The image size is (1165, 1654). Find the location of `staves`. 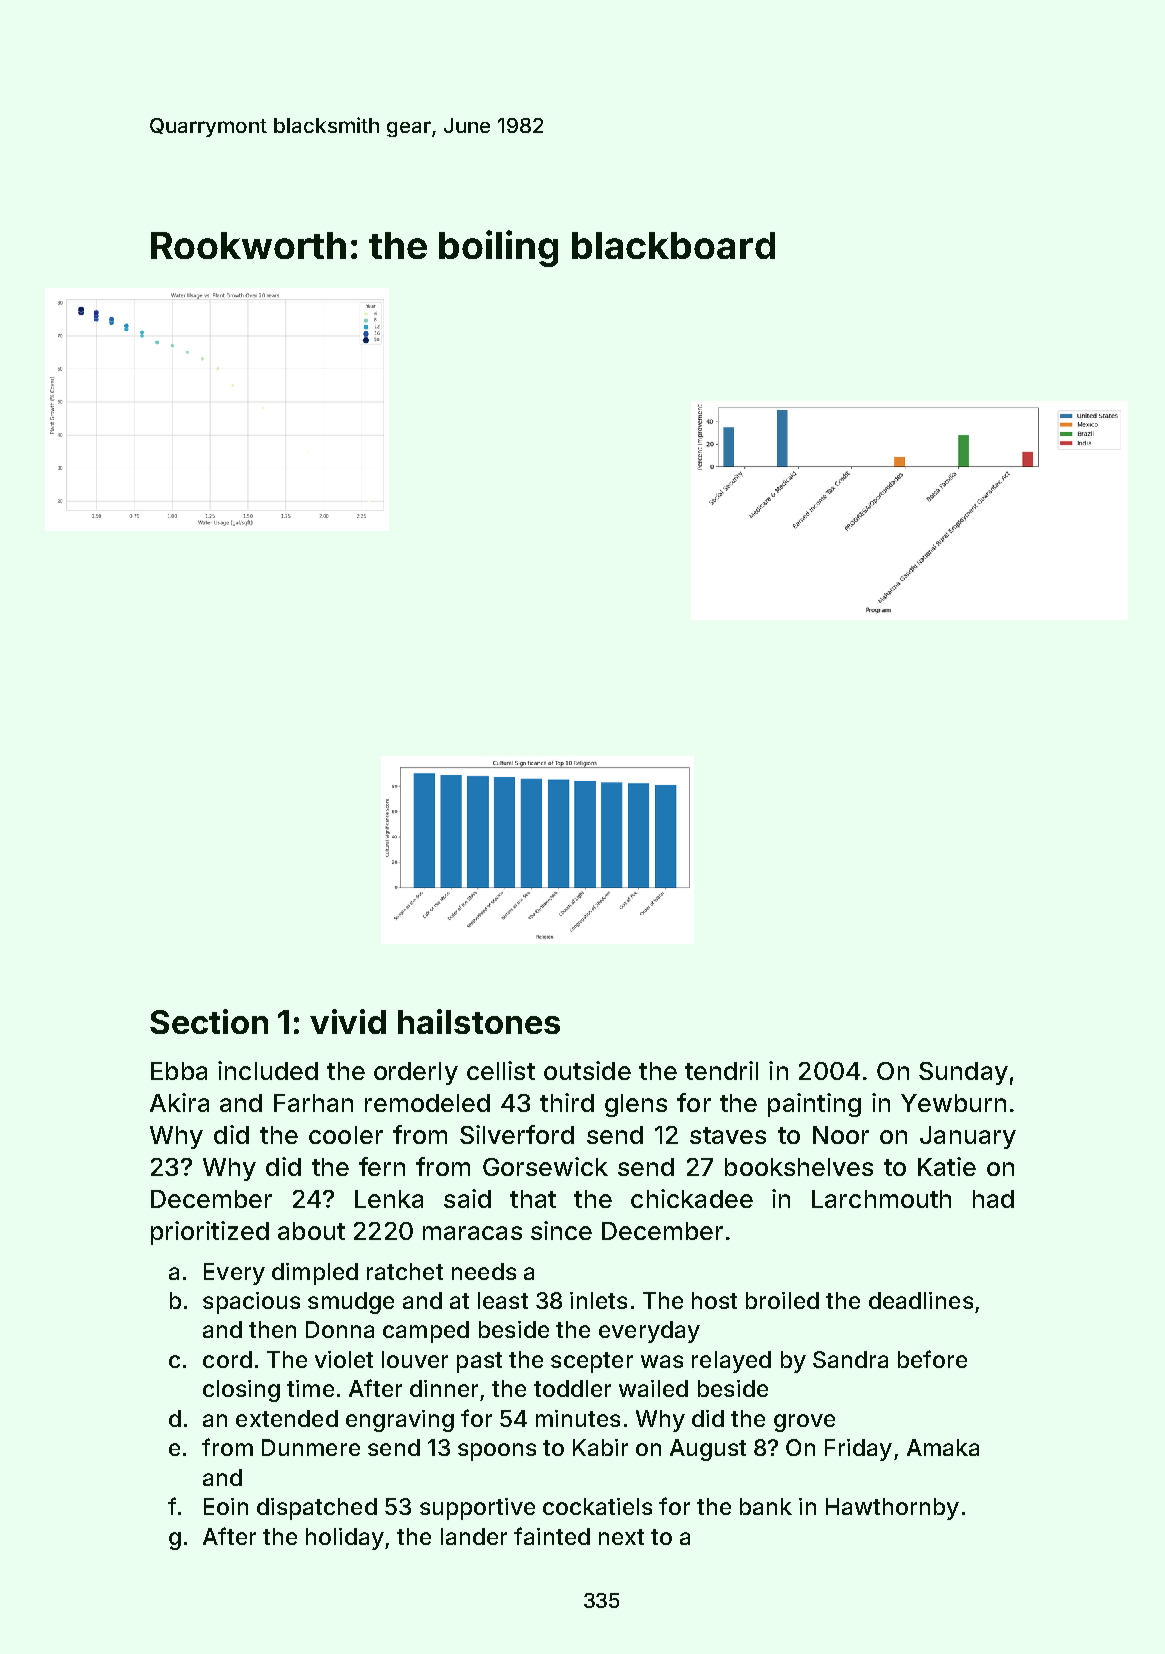

staves is located at coordinates (728, 1135).
